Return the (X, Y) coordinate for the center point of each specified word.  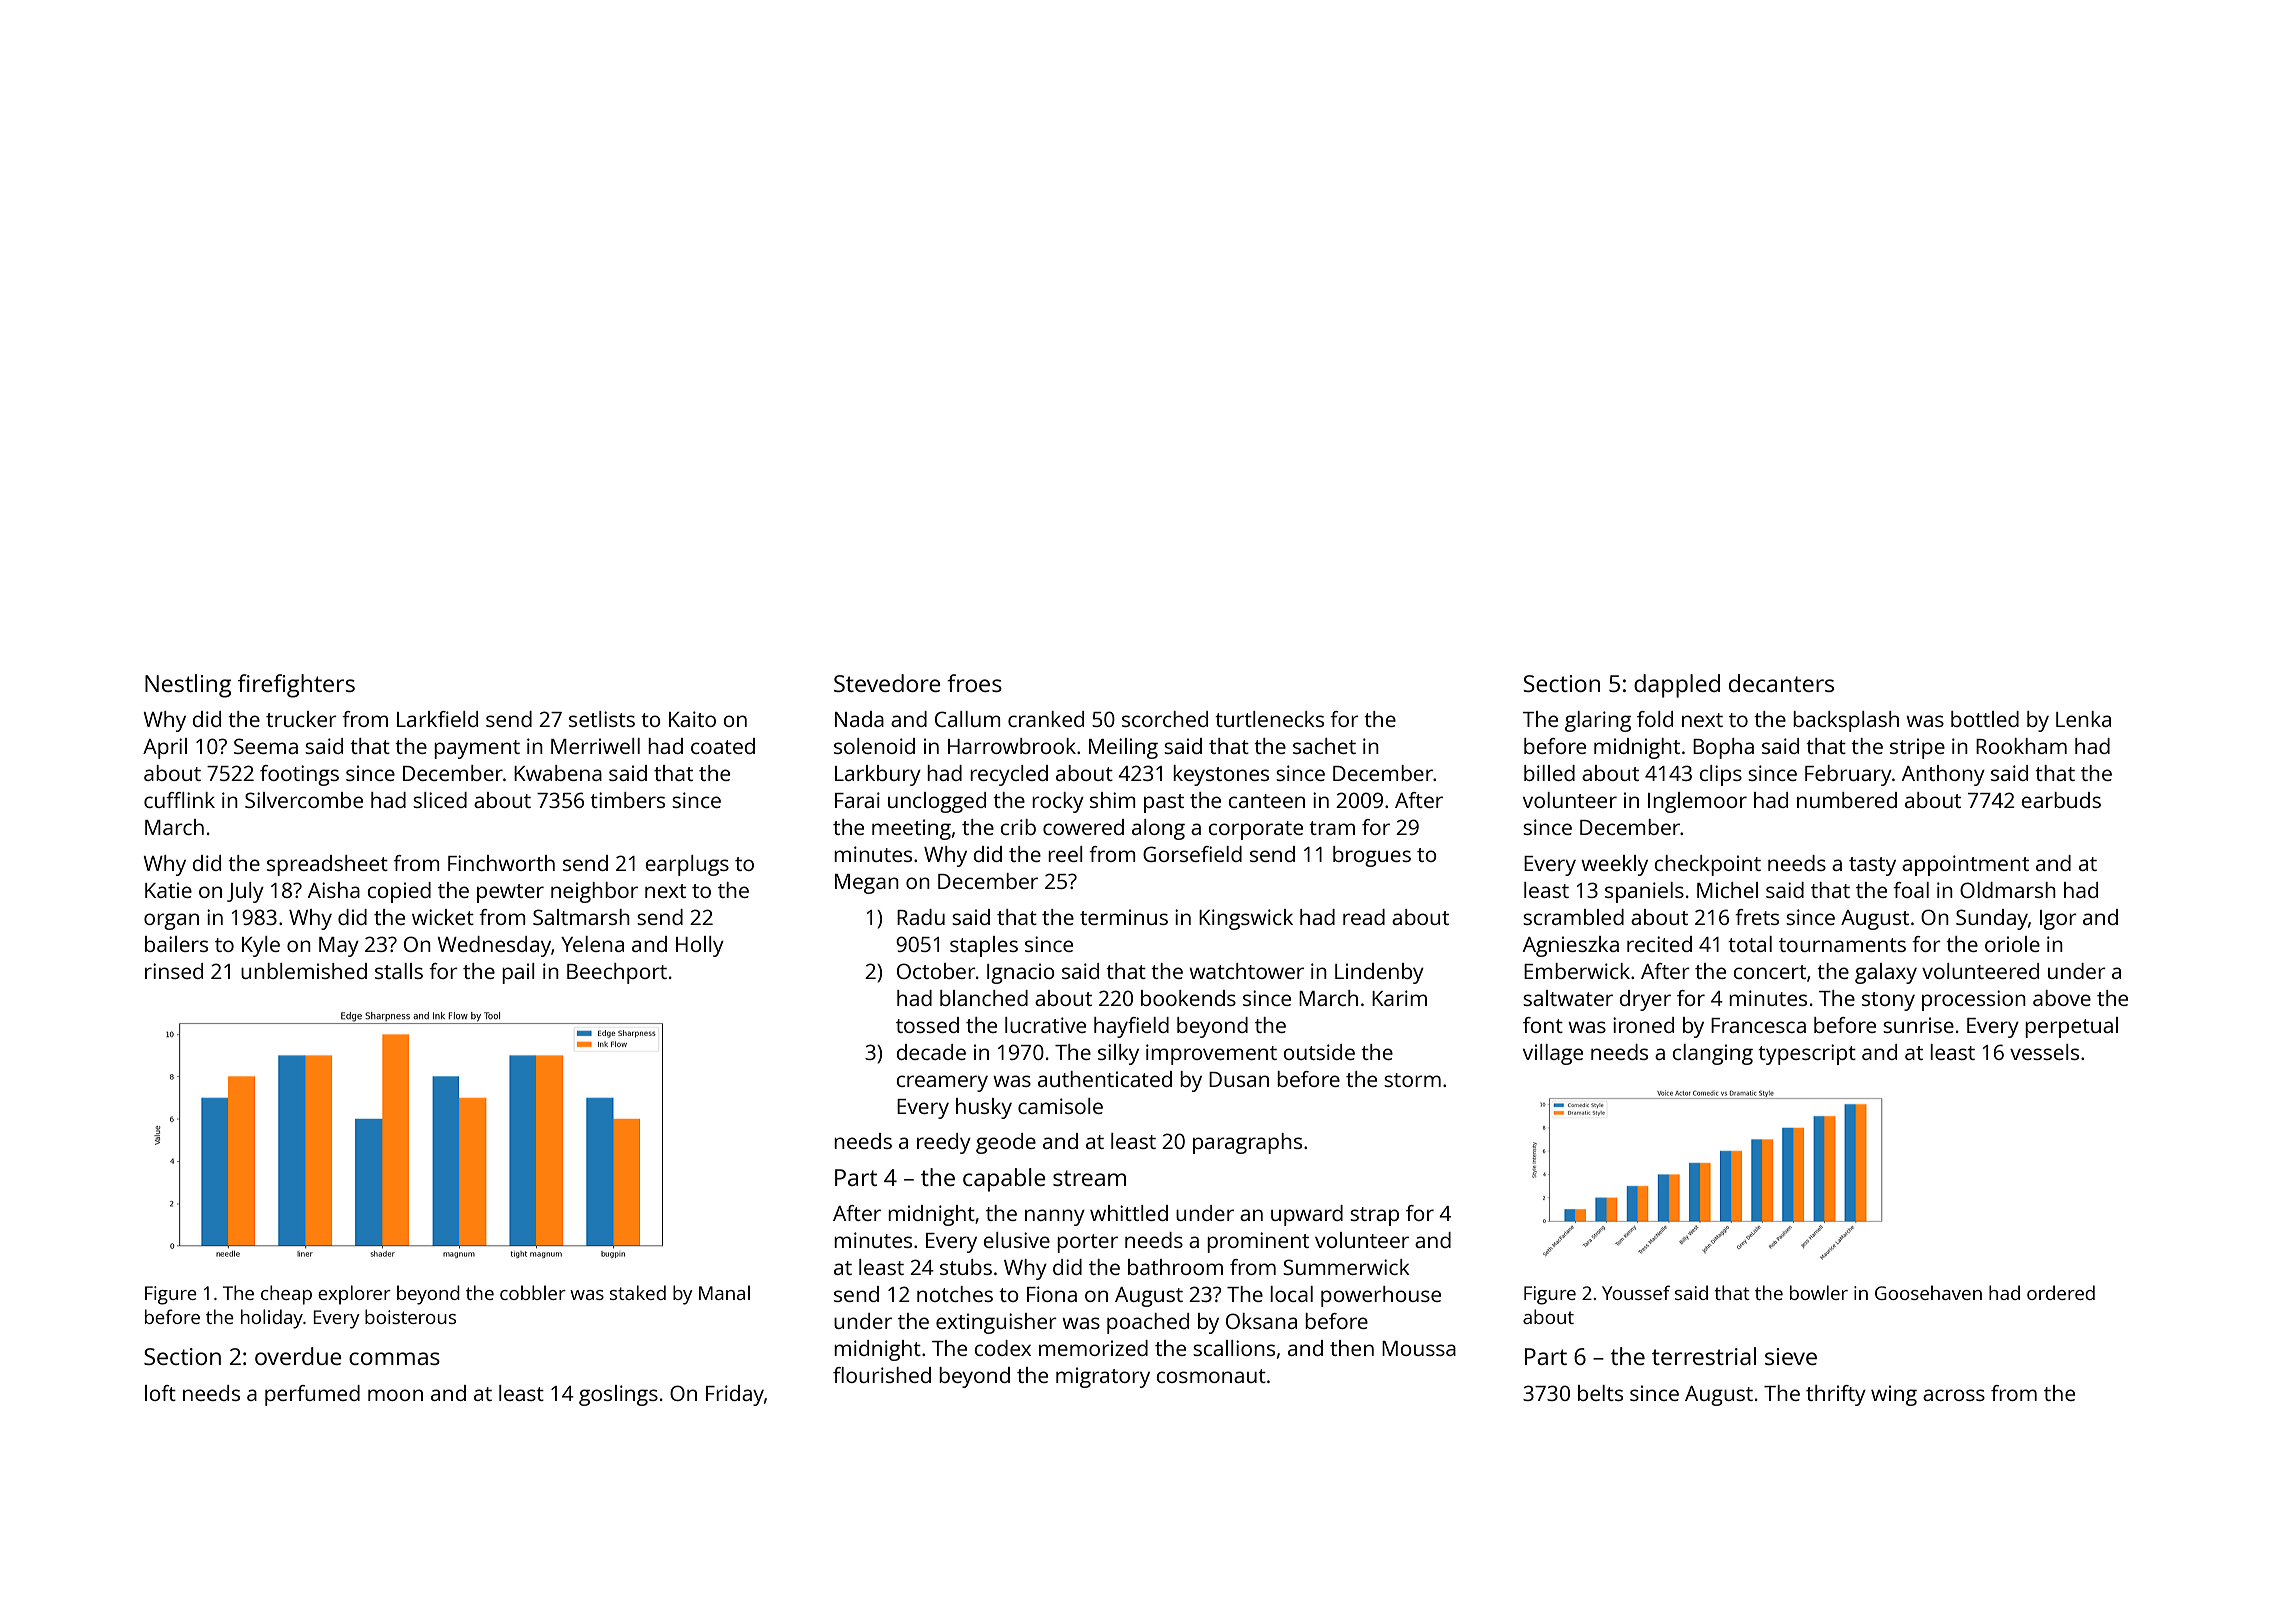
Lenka (2083, 719)
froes (974, 683)
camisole (1060, 1106)
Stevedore (887, 683)
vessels (2044, 1052)
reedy (944, 1143)
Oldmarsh (2008, 890)
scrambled (1573, 917)
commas (394, 1358)
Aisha (334, 890)
